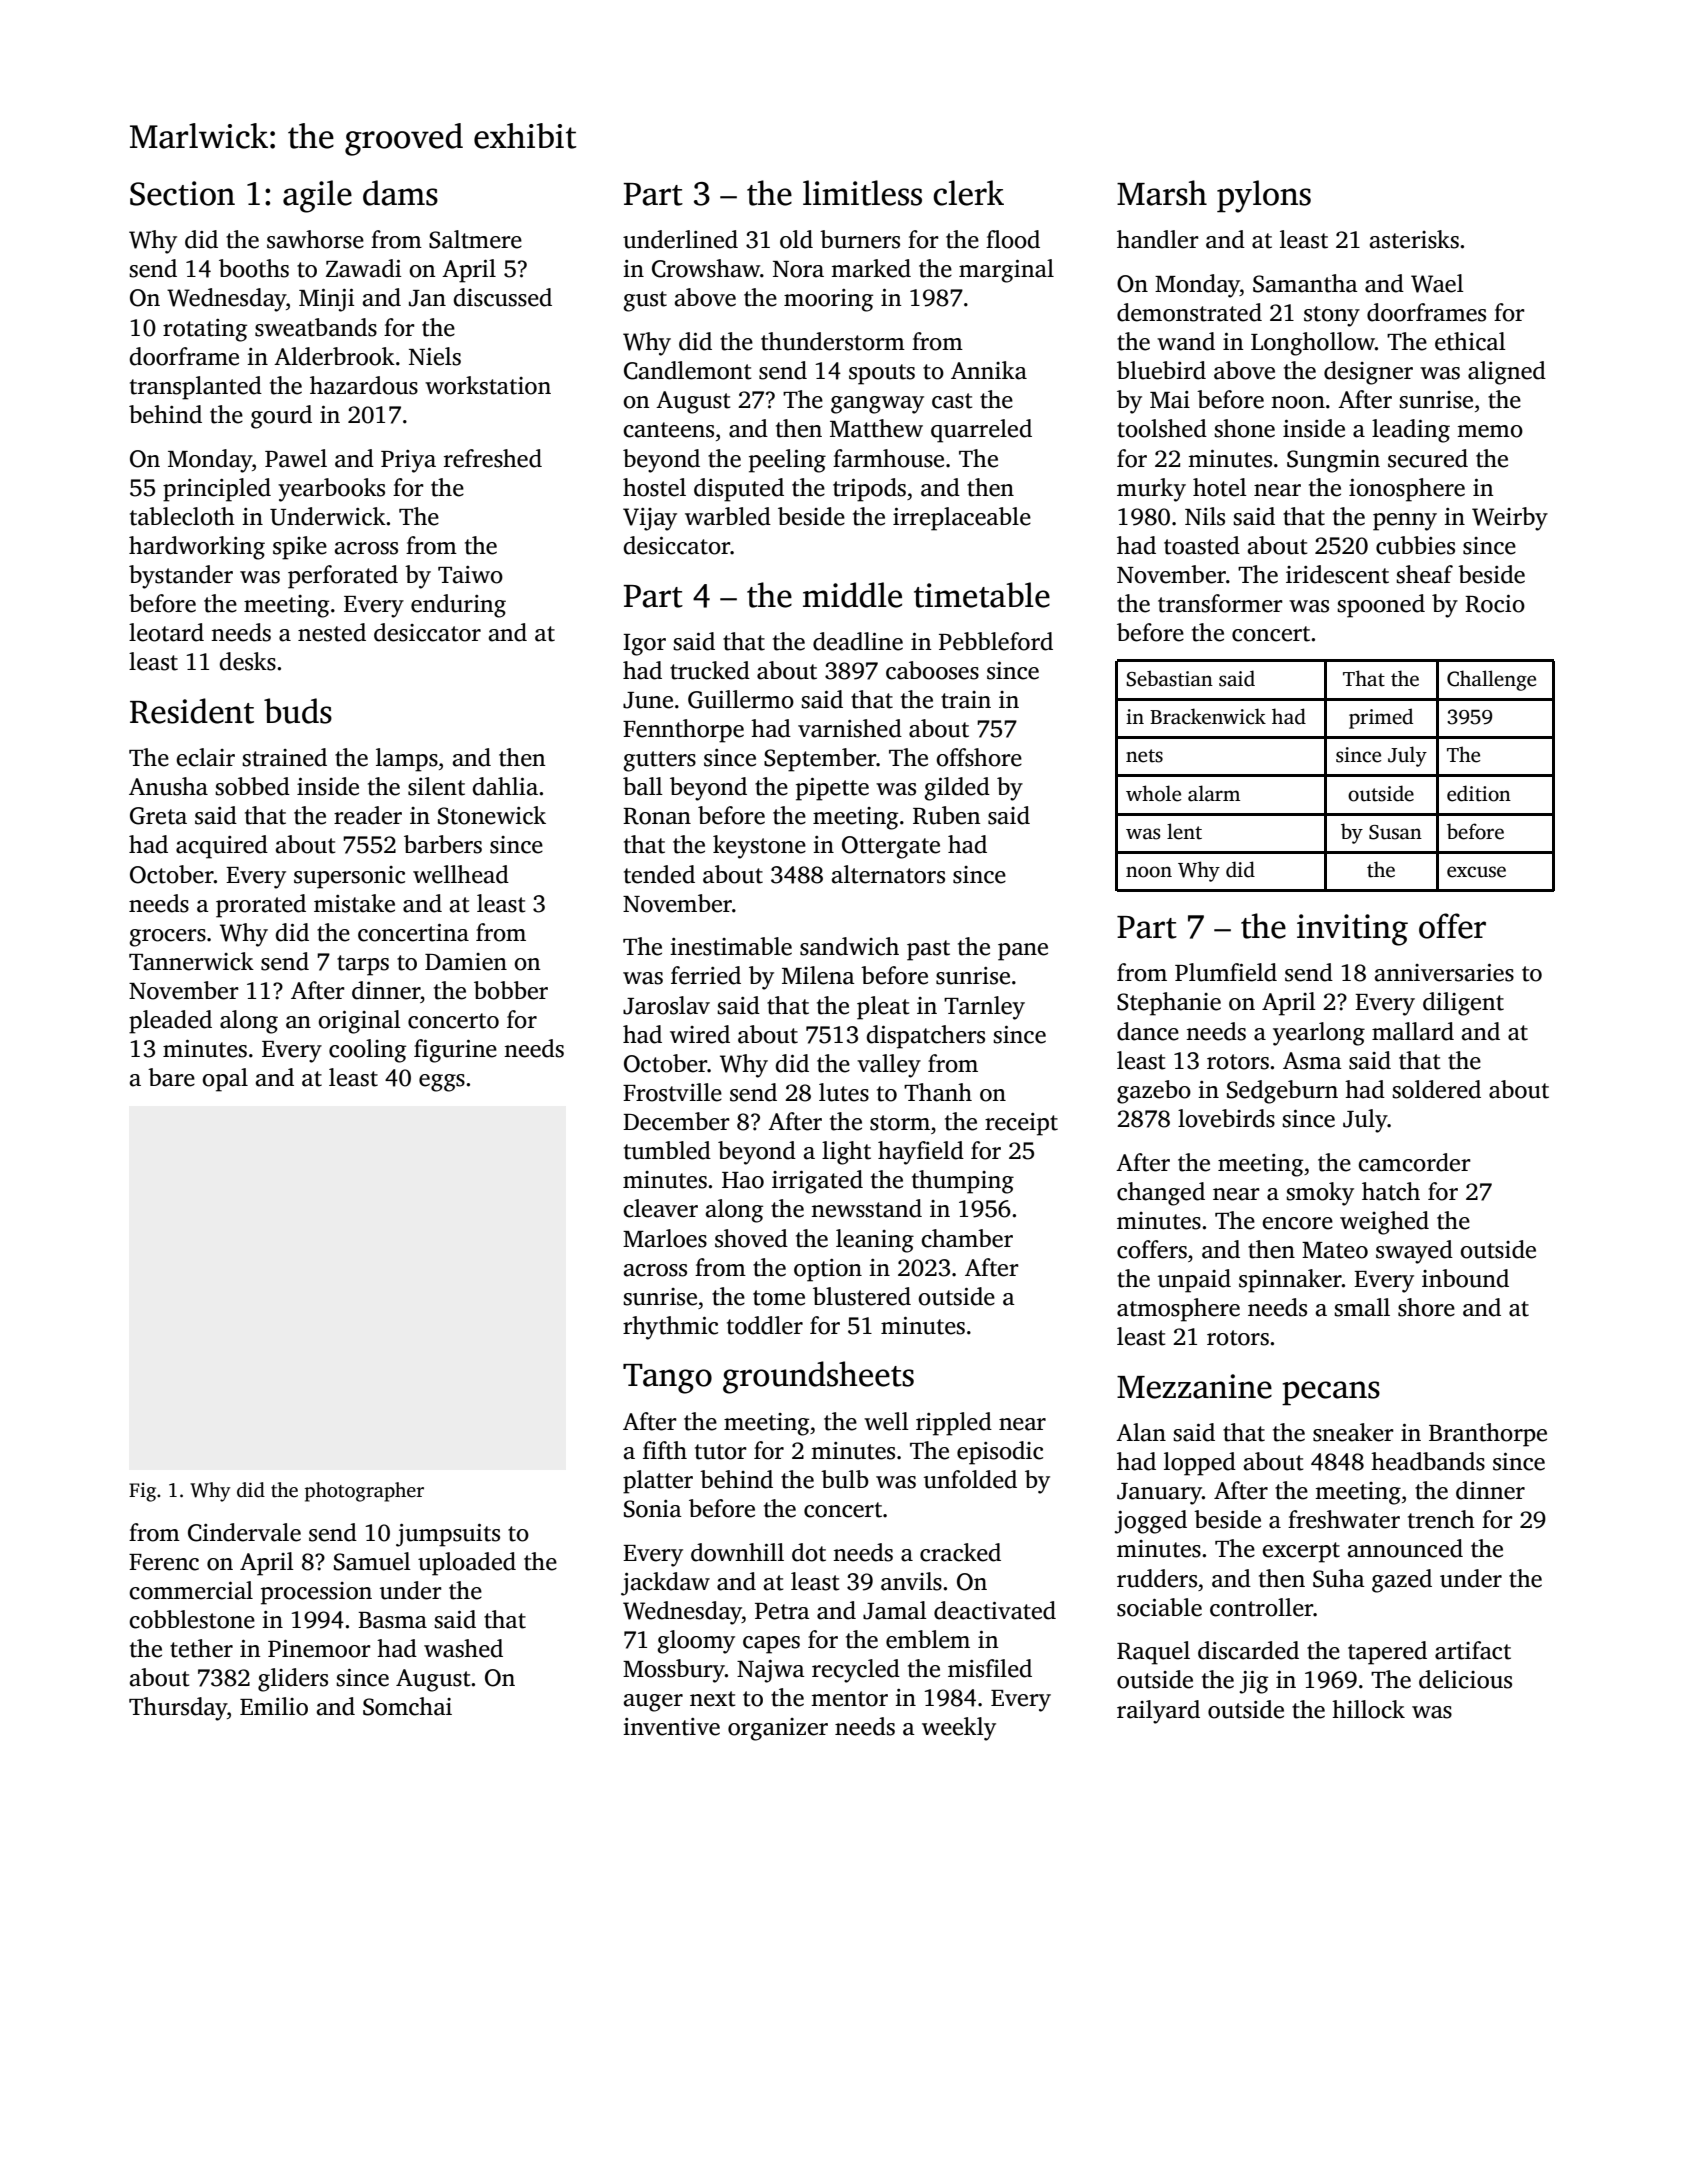 The image size is (1683, 2178). Describe the element at coordinates (1411, 431) in the screenshot. I see `leading` at that location.
